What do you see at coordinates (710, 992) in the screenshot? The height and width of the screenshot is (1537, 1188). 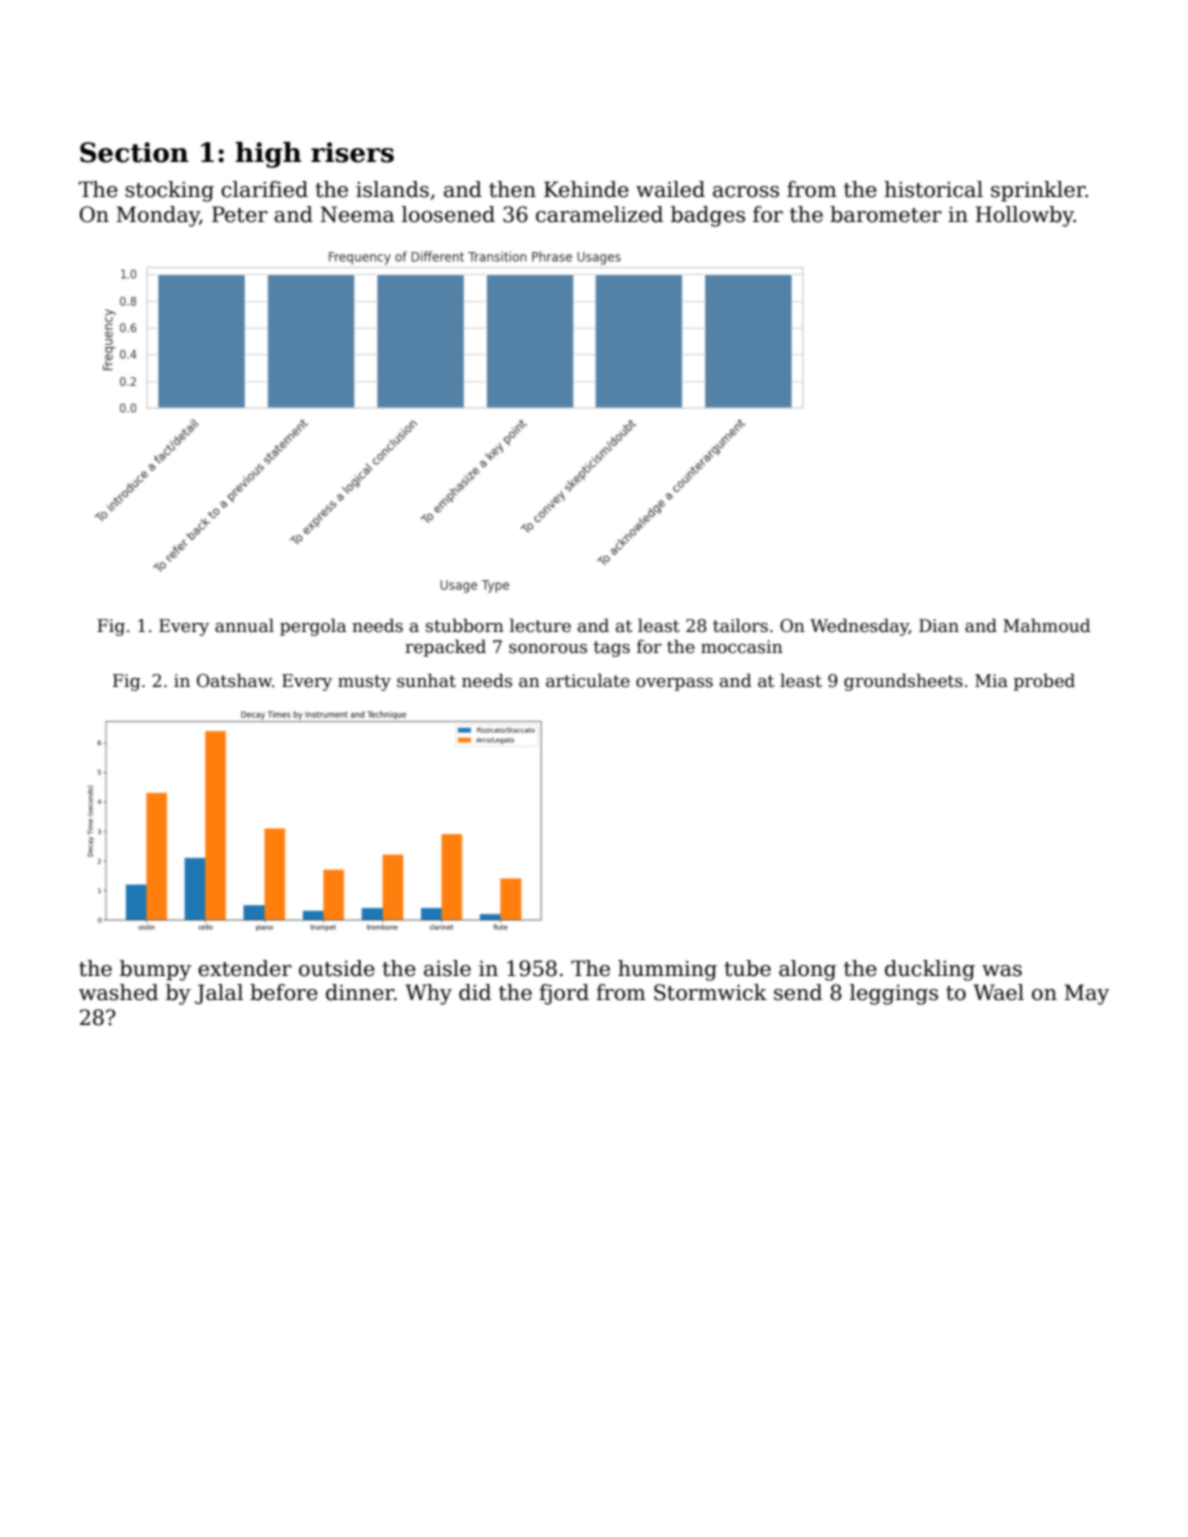 I see `Stormwick` at bounding box center [710, 992].
